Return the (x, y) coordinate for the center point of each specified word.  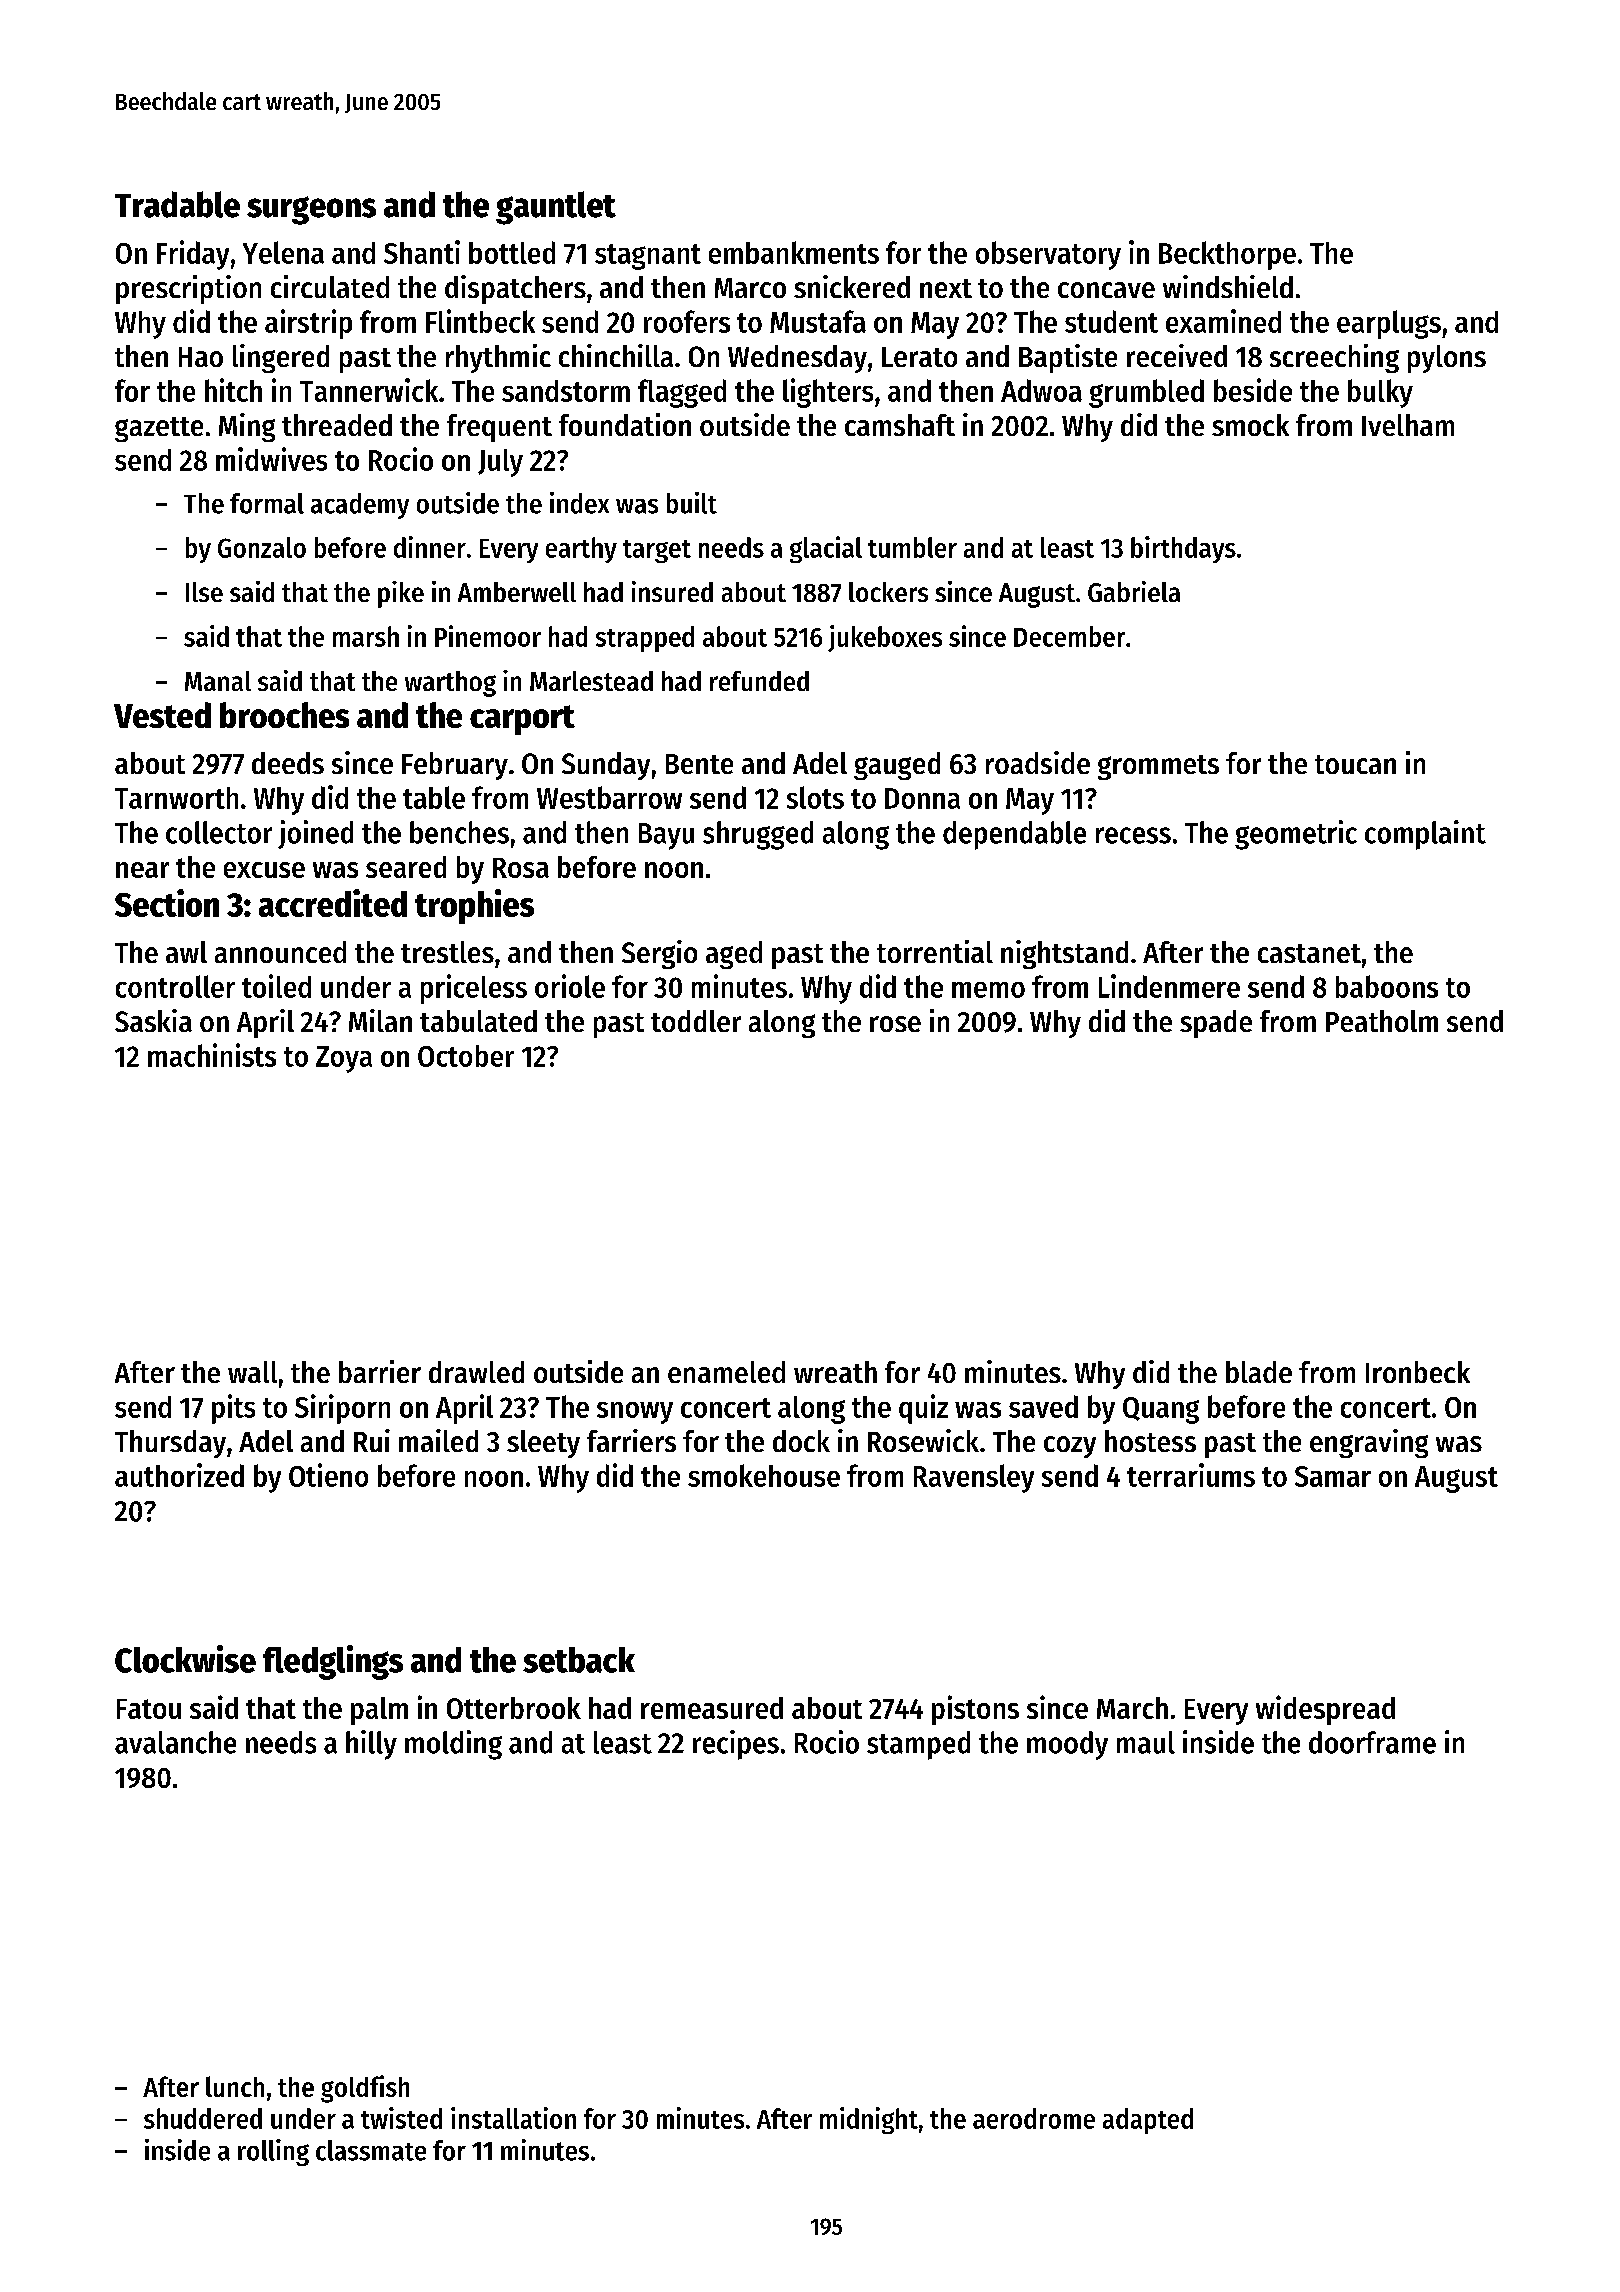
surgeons (311, 210)
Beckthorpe (1227, 255)
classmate (371, 2150)
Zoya (344, 1059)
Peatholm (1382, 1021)
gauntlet (556, 208)
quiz (923, 1409)
